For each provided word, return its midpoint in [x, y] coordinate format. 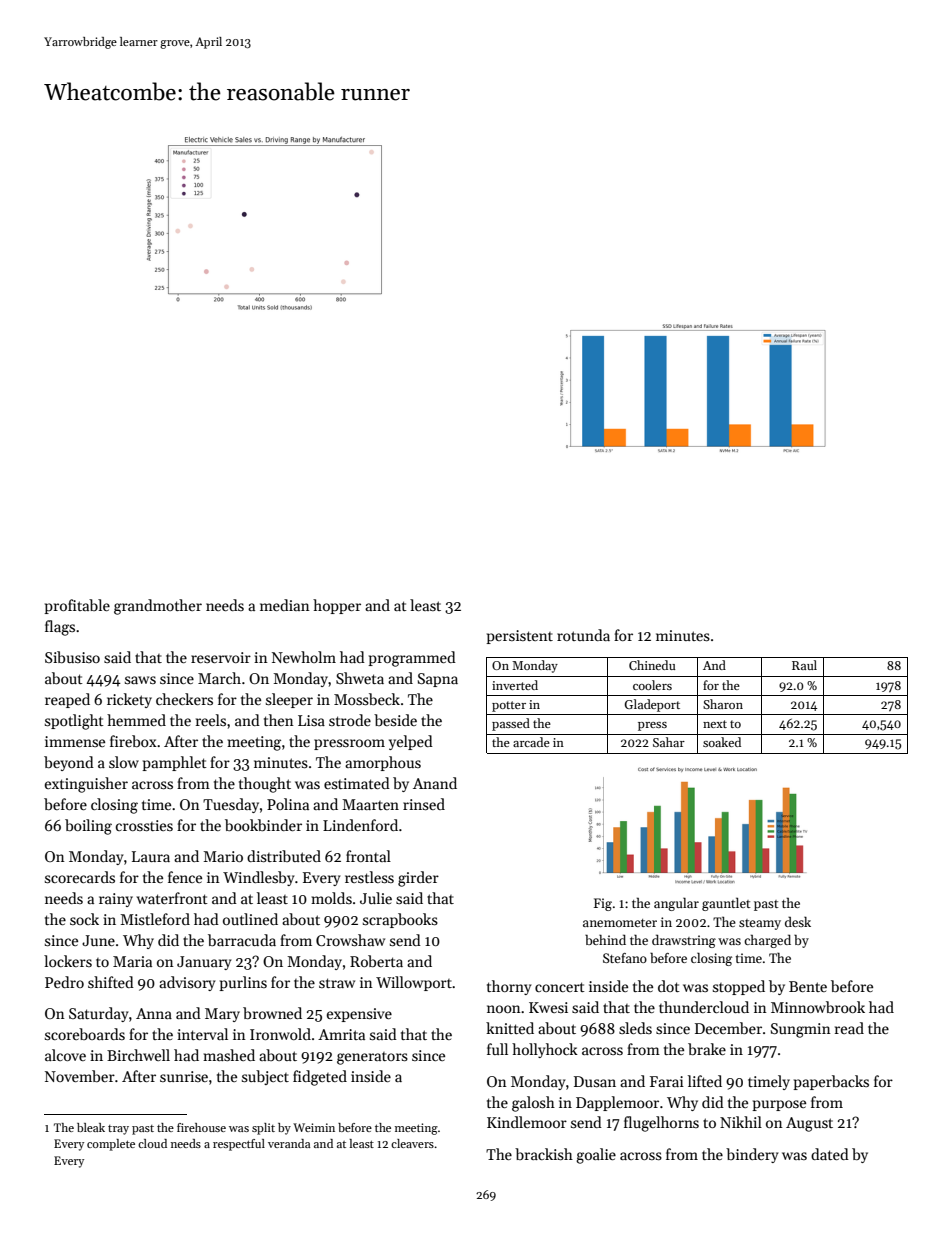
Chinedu [652, 665]
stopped [739, 987]
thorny [509, 987]
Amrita [341, 1034]
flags [60, 628]
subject [265, 1077]
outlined [250, 919]
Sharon [723, 704]
